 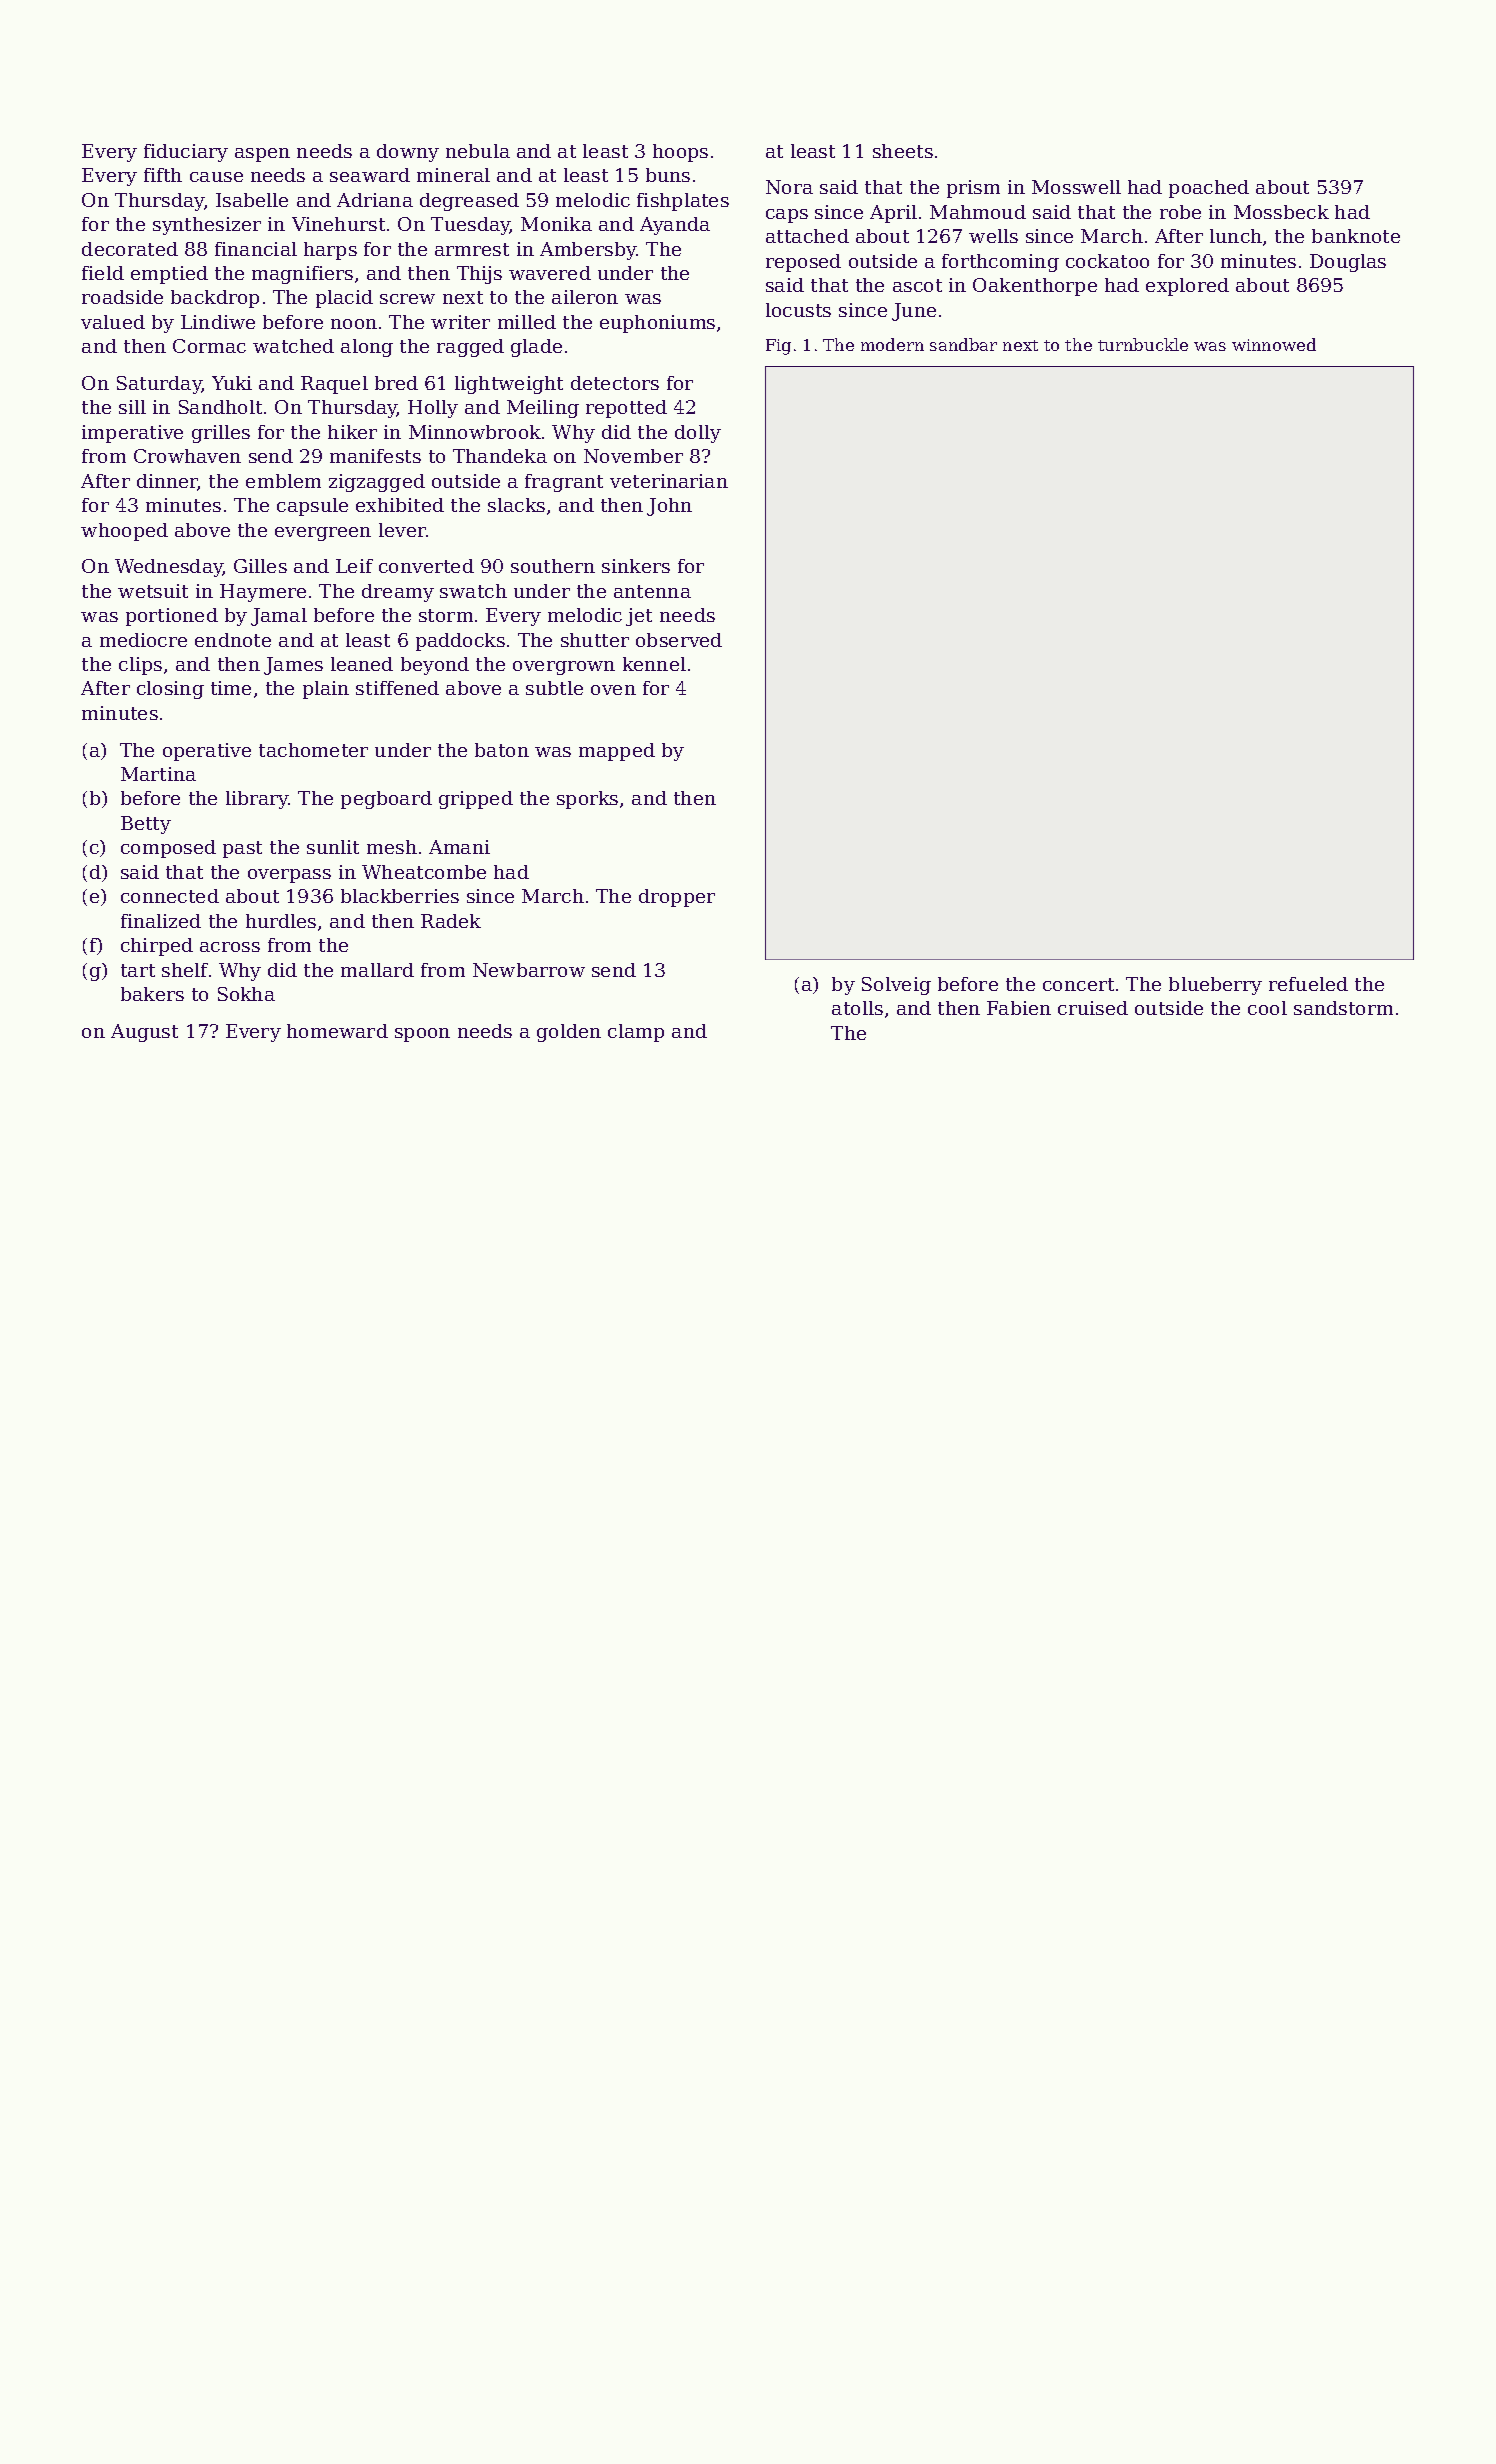 What do you see at coordinates (617, 752) in the page?
I see `mapped` at bounding box center [617, 752].
